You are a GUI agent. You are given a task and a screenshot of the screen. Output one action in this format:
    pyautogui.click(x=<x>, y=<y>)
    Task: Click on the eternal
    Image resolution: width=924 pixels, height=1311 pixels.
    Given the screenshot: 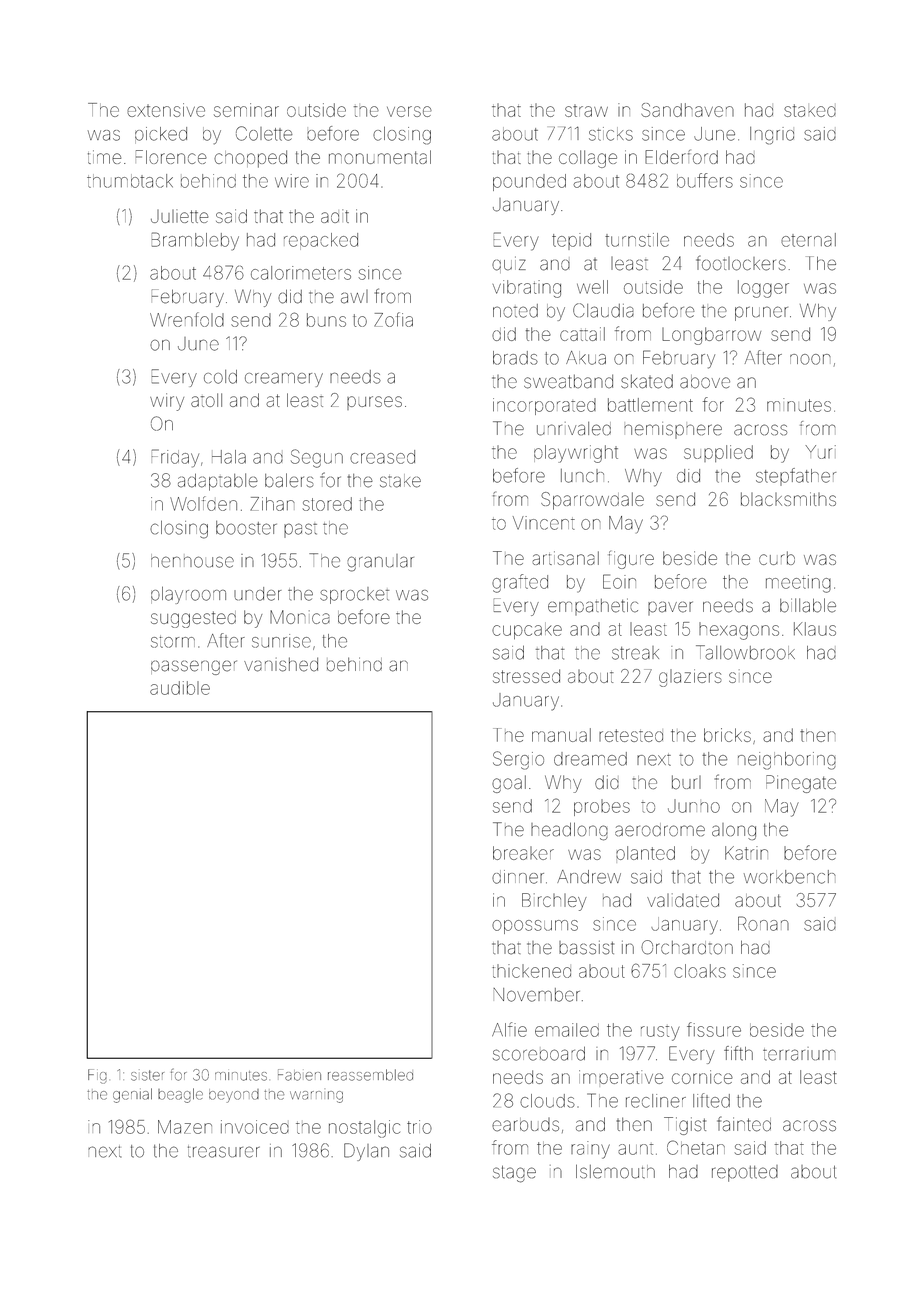 What is the action you would take?
    pyautogui.click(x=808, y=240)
